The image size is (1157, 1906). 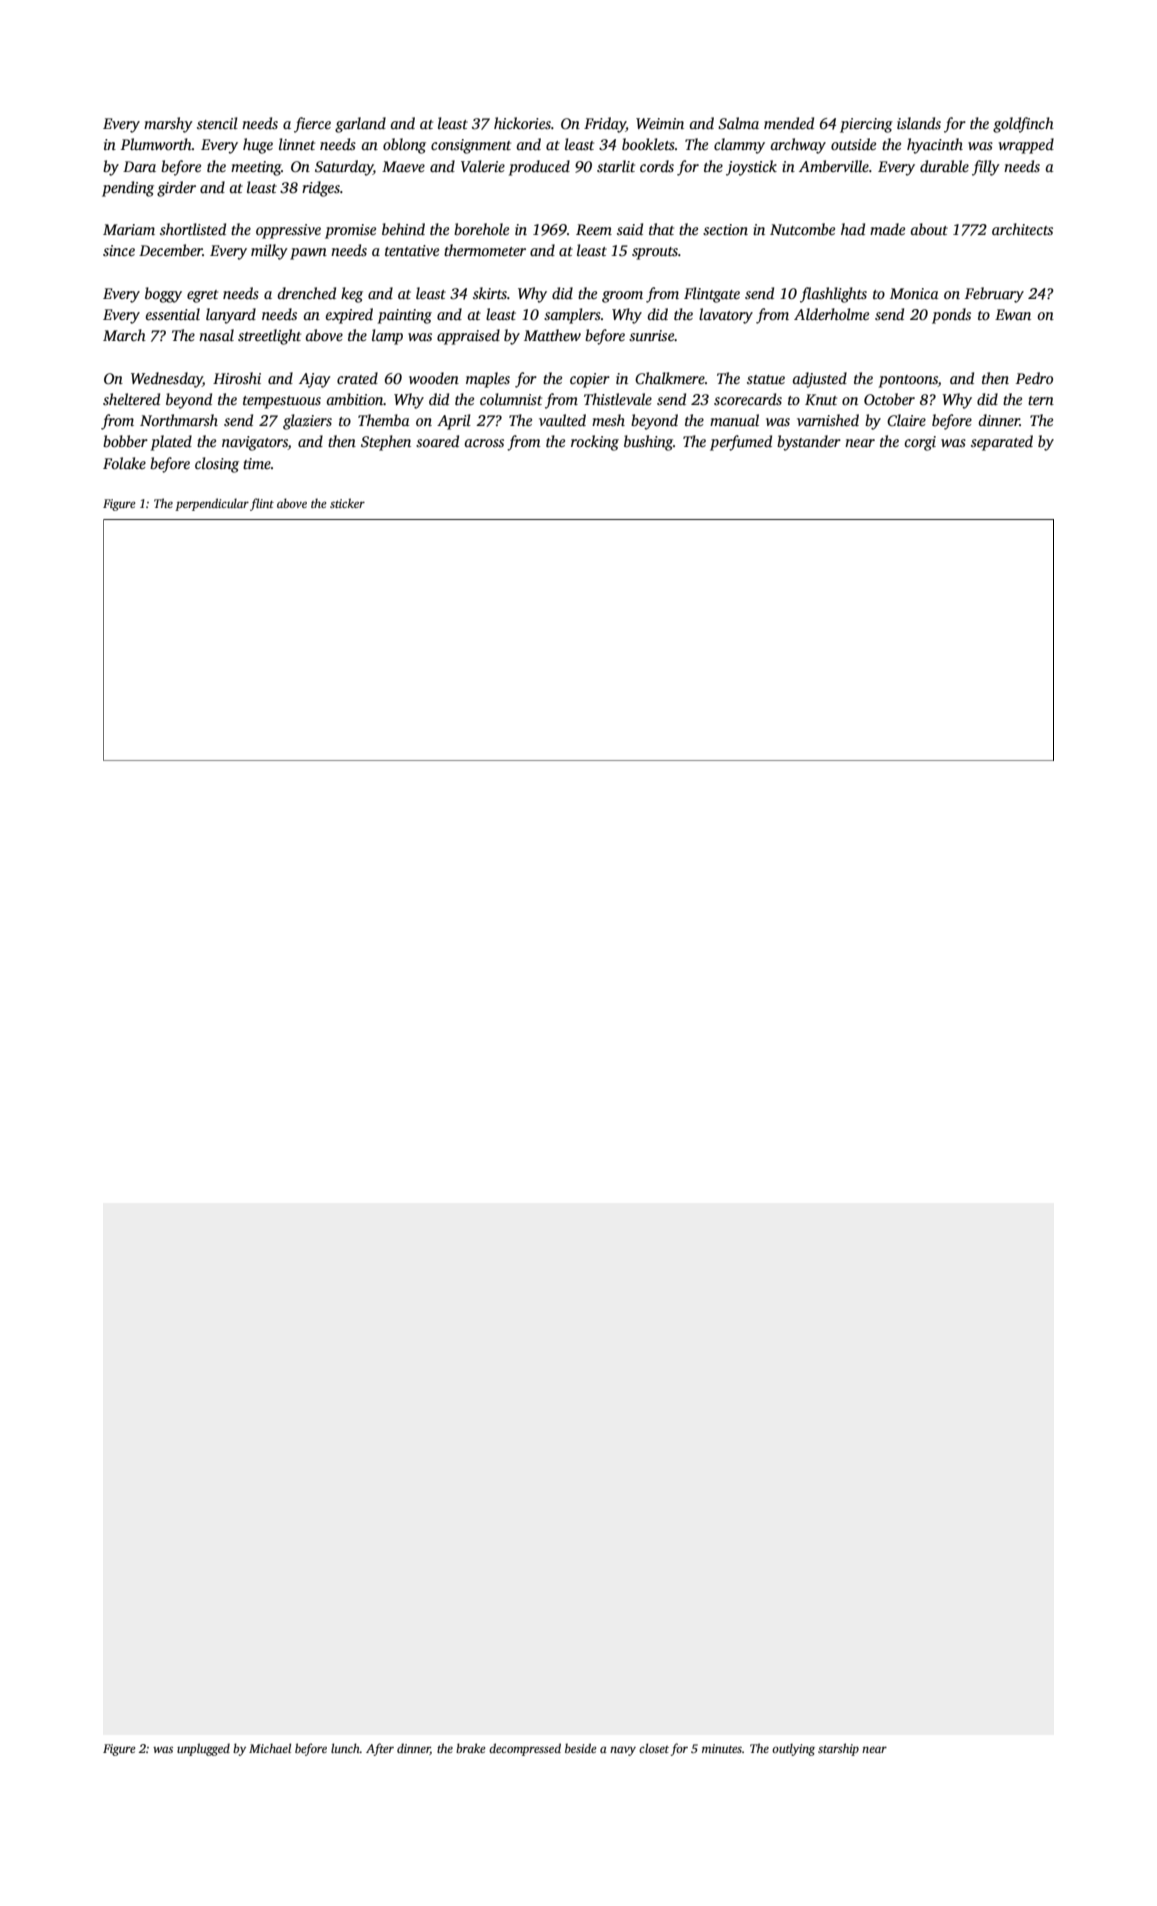 I want to click on Mariam, so click(x=129, y=229).
